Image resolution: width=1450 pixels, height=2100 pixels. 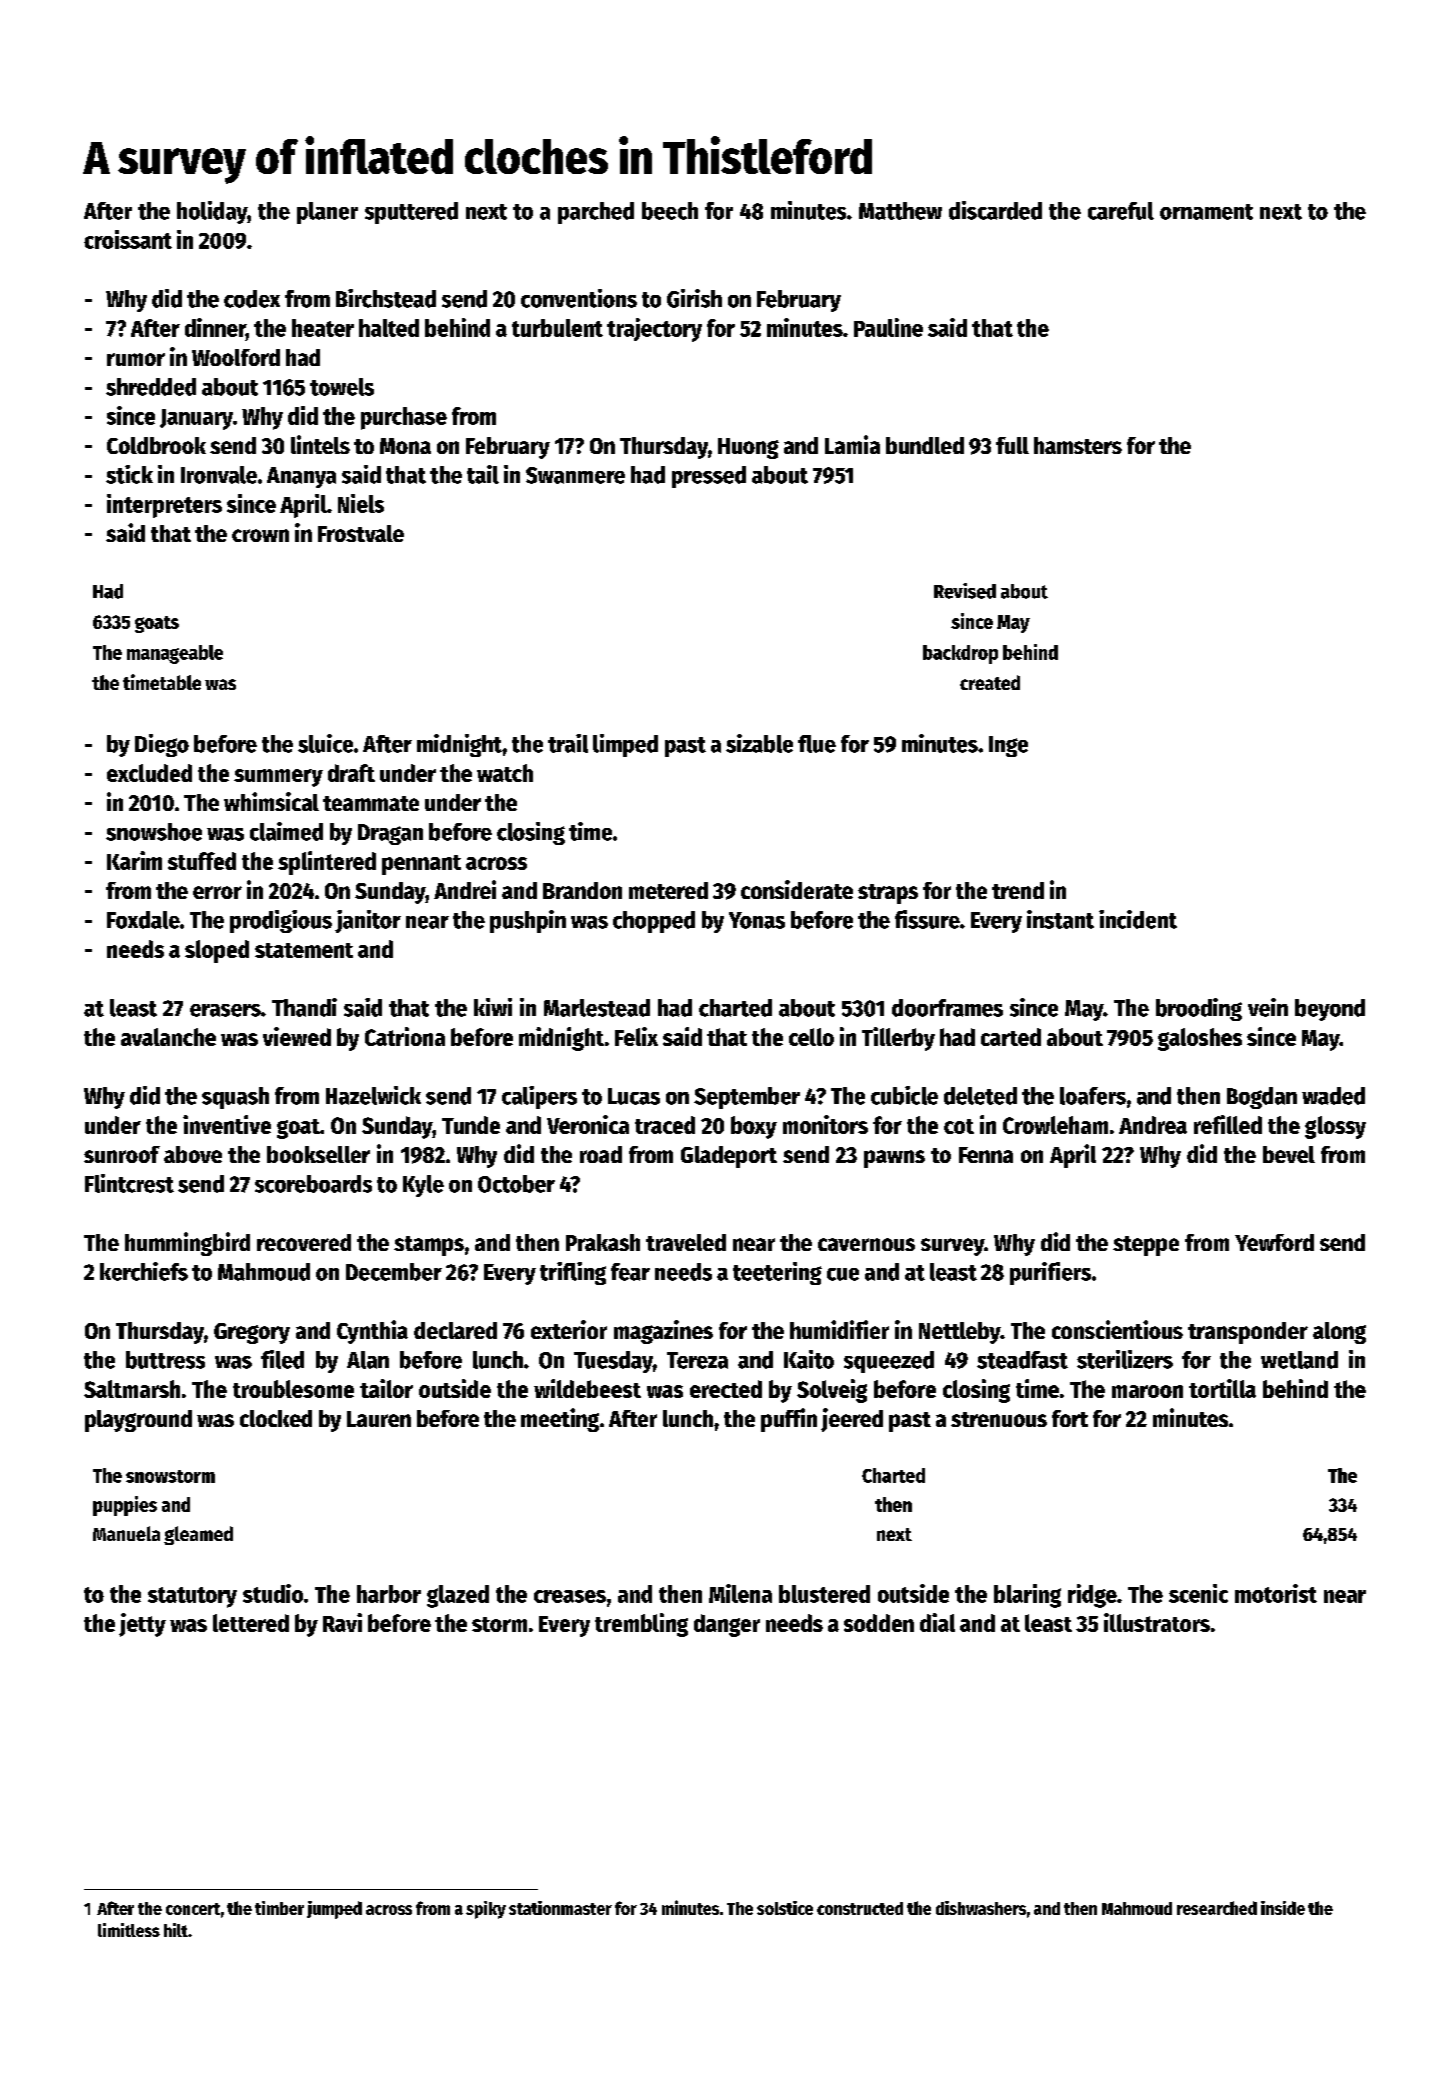 What do you see at coordinates (900, 211) in the image?
I see `Matthew` at bounding box center [900, 211].
